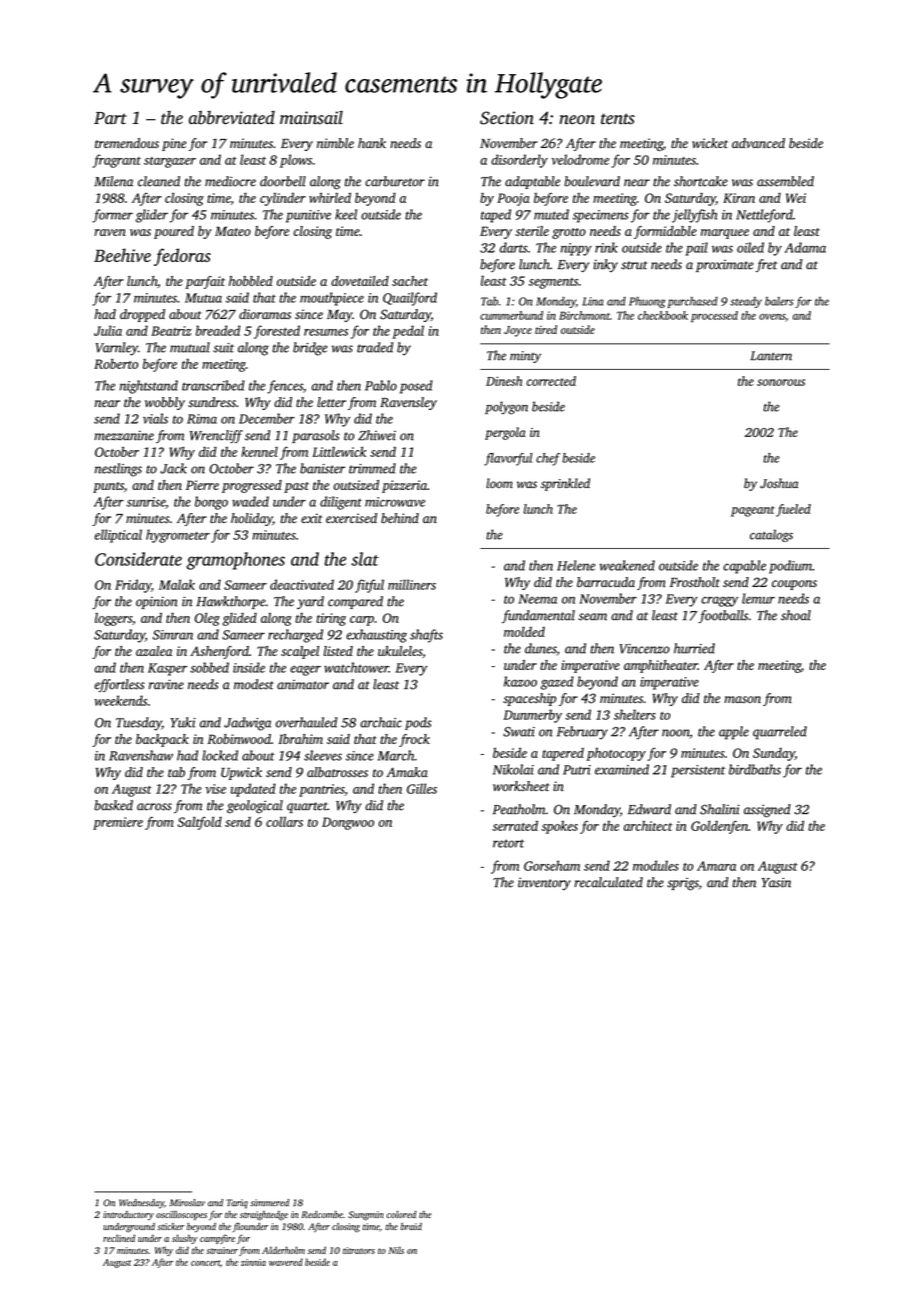  Describe the element at coordinates (593, 617) in the page. I see `seam` at that location.
